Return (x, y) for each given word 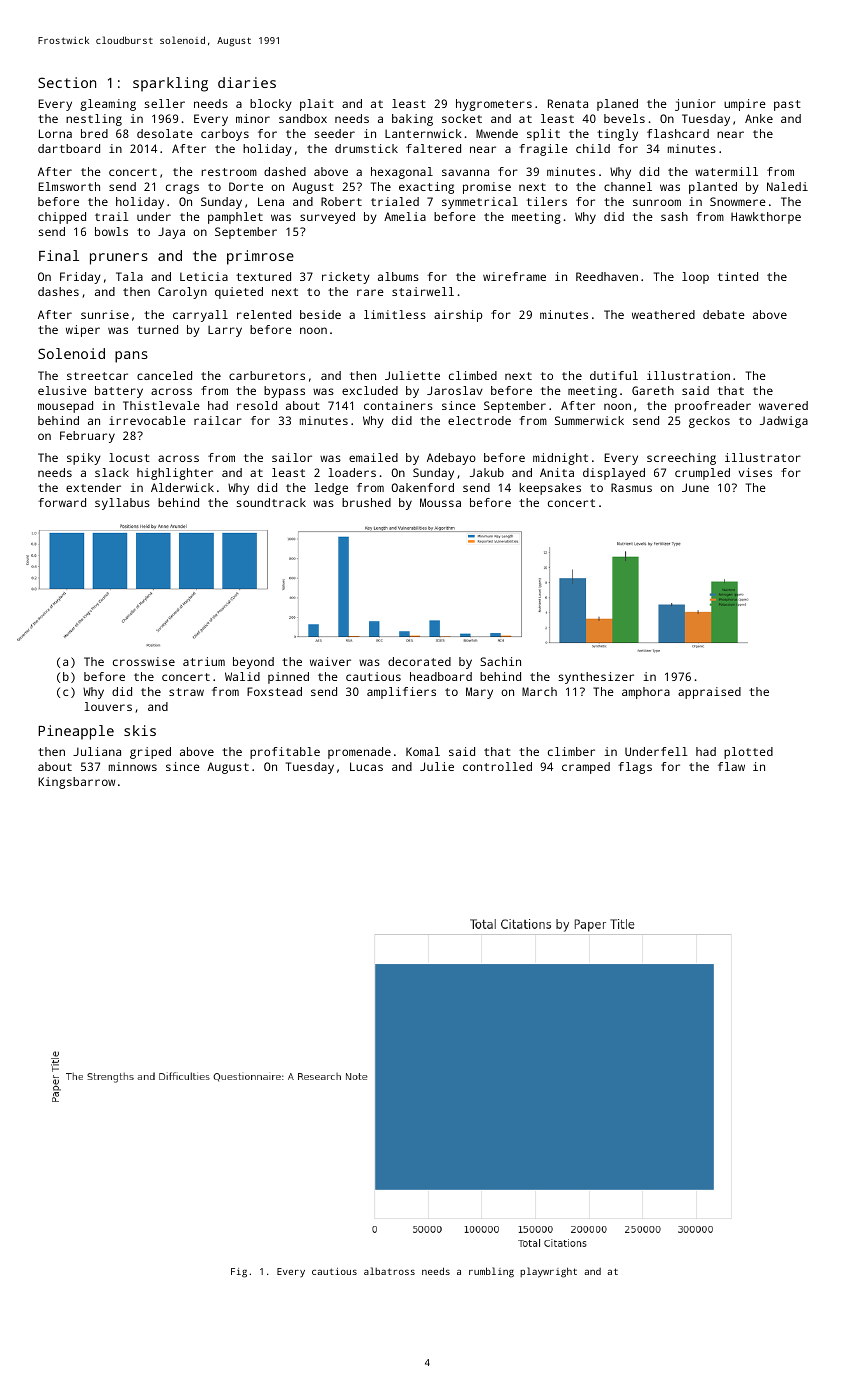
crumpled (702, 474)
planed (617, 105)
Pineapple (76, 732)
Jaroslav (455, 390)
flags (635, 768)
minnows (133, 766)
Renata (568, 103)
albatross (389, 1271)
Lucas (366, 766)
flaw (731, 766)
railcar (218, 420)
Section (67, 82)
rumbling (491, 1272)
